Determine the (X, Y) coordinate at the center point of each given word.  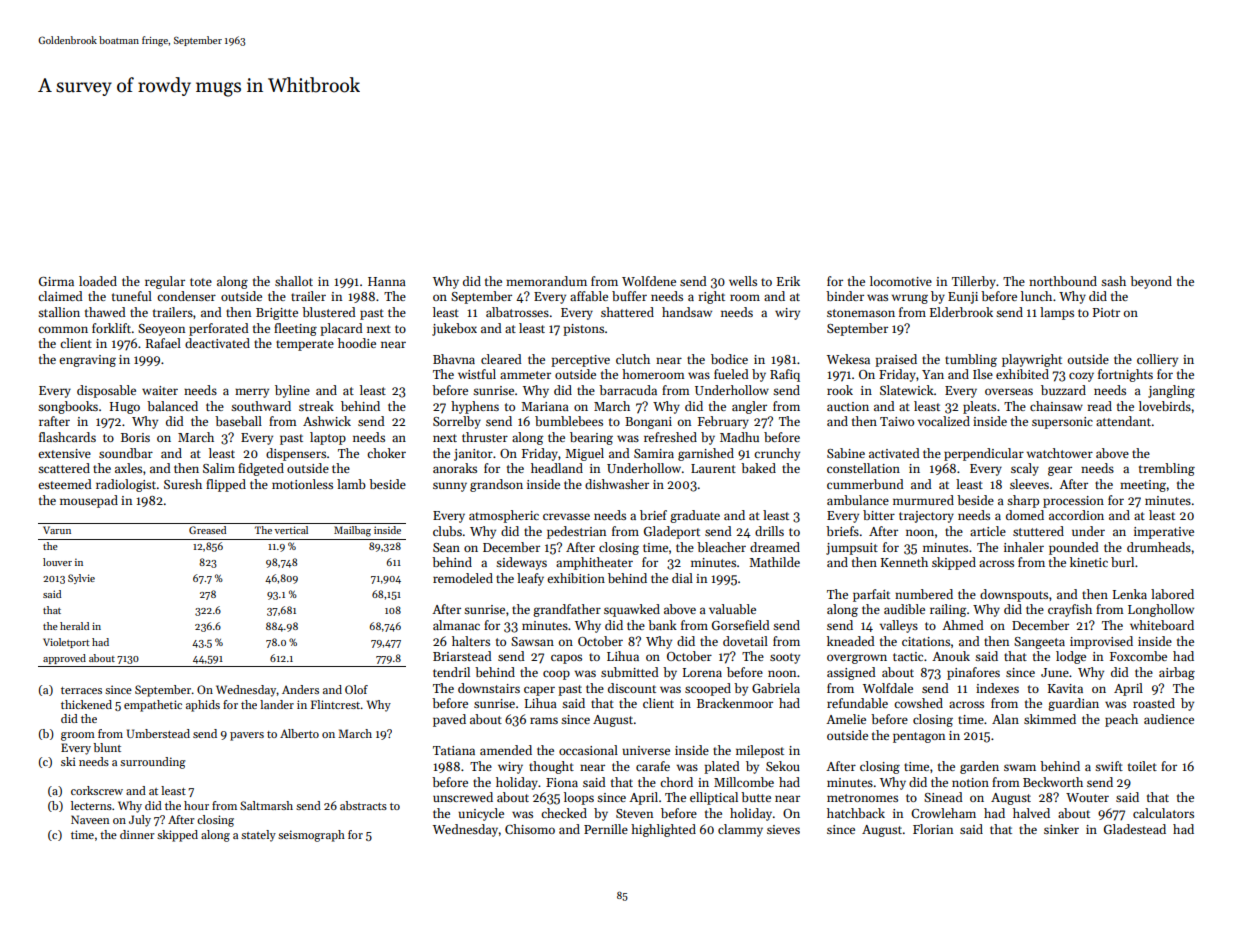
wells (743, 281)
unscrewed (463, 797)
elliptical (714, 798)
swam (1020, 767)
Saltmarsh (266, 805)
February (723, 422)
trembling (1167, 469)
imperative (1164, 533)
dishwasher (617, 484)
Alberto (299, 733)
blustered (329, 312)
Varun (57, 530)
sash (1113, 281)
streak (316, 406)
